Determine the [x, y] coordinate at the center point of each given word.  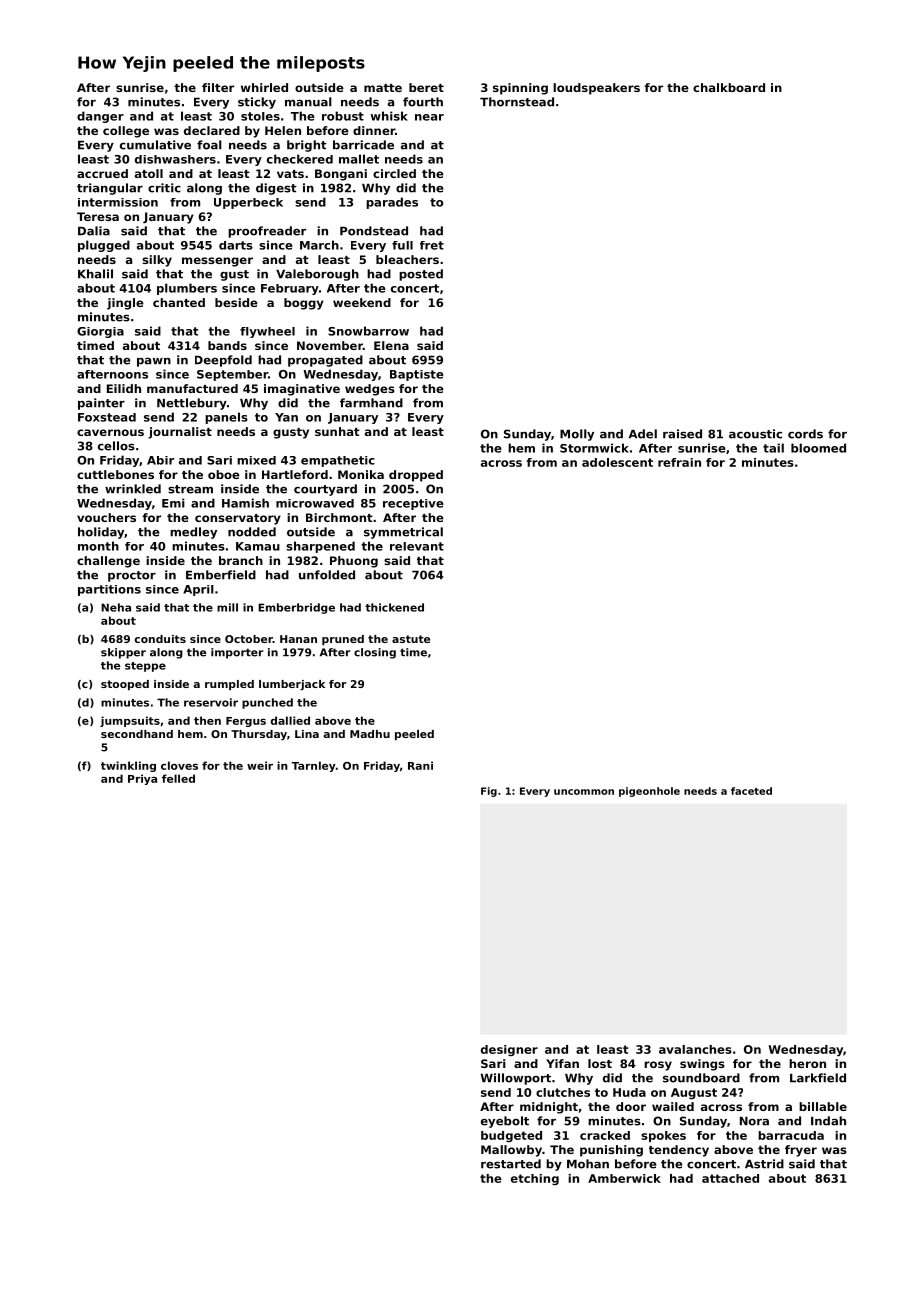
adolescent [617, 462]
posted [421, 275]
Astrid [764, 1164]
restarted [511, 1164]
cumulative [155, 145]
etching [535, 1179]
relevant [417, 546]
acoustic [755, 434]
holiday [101, 533]
